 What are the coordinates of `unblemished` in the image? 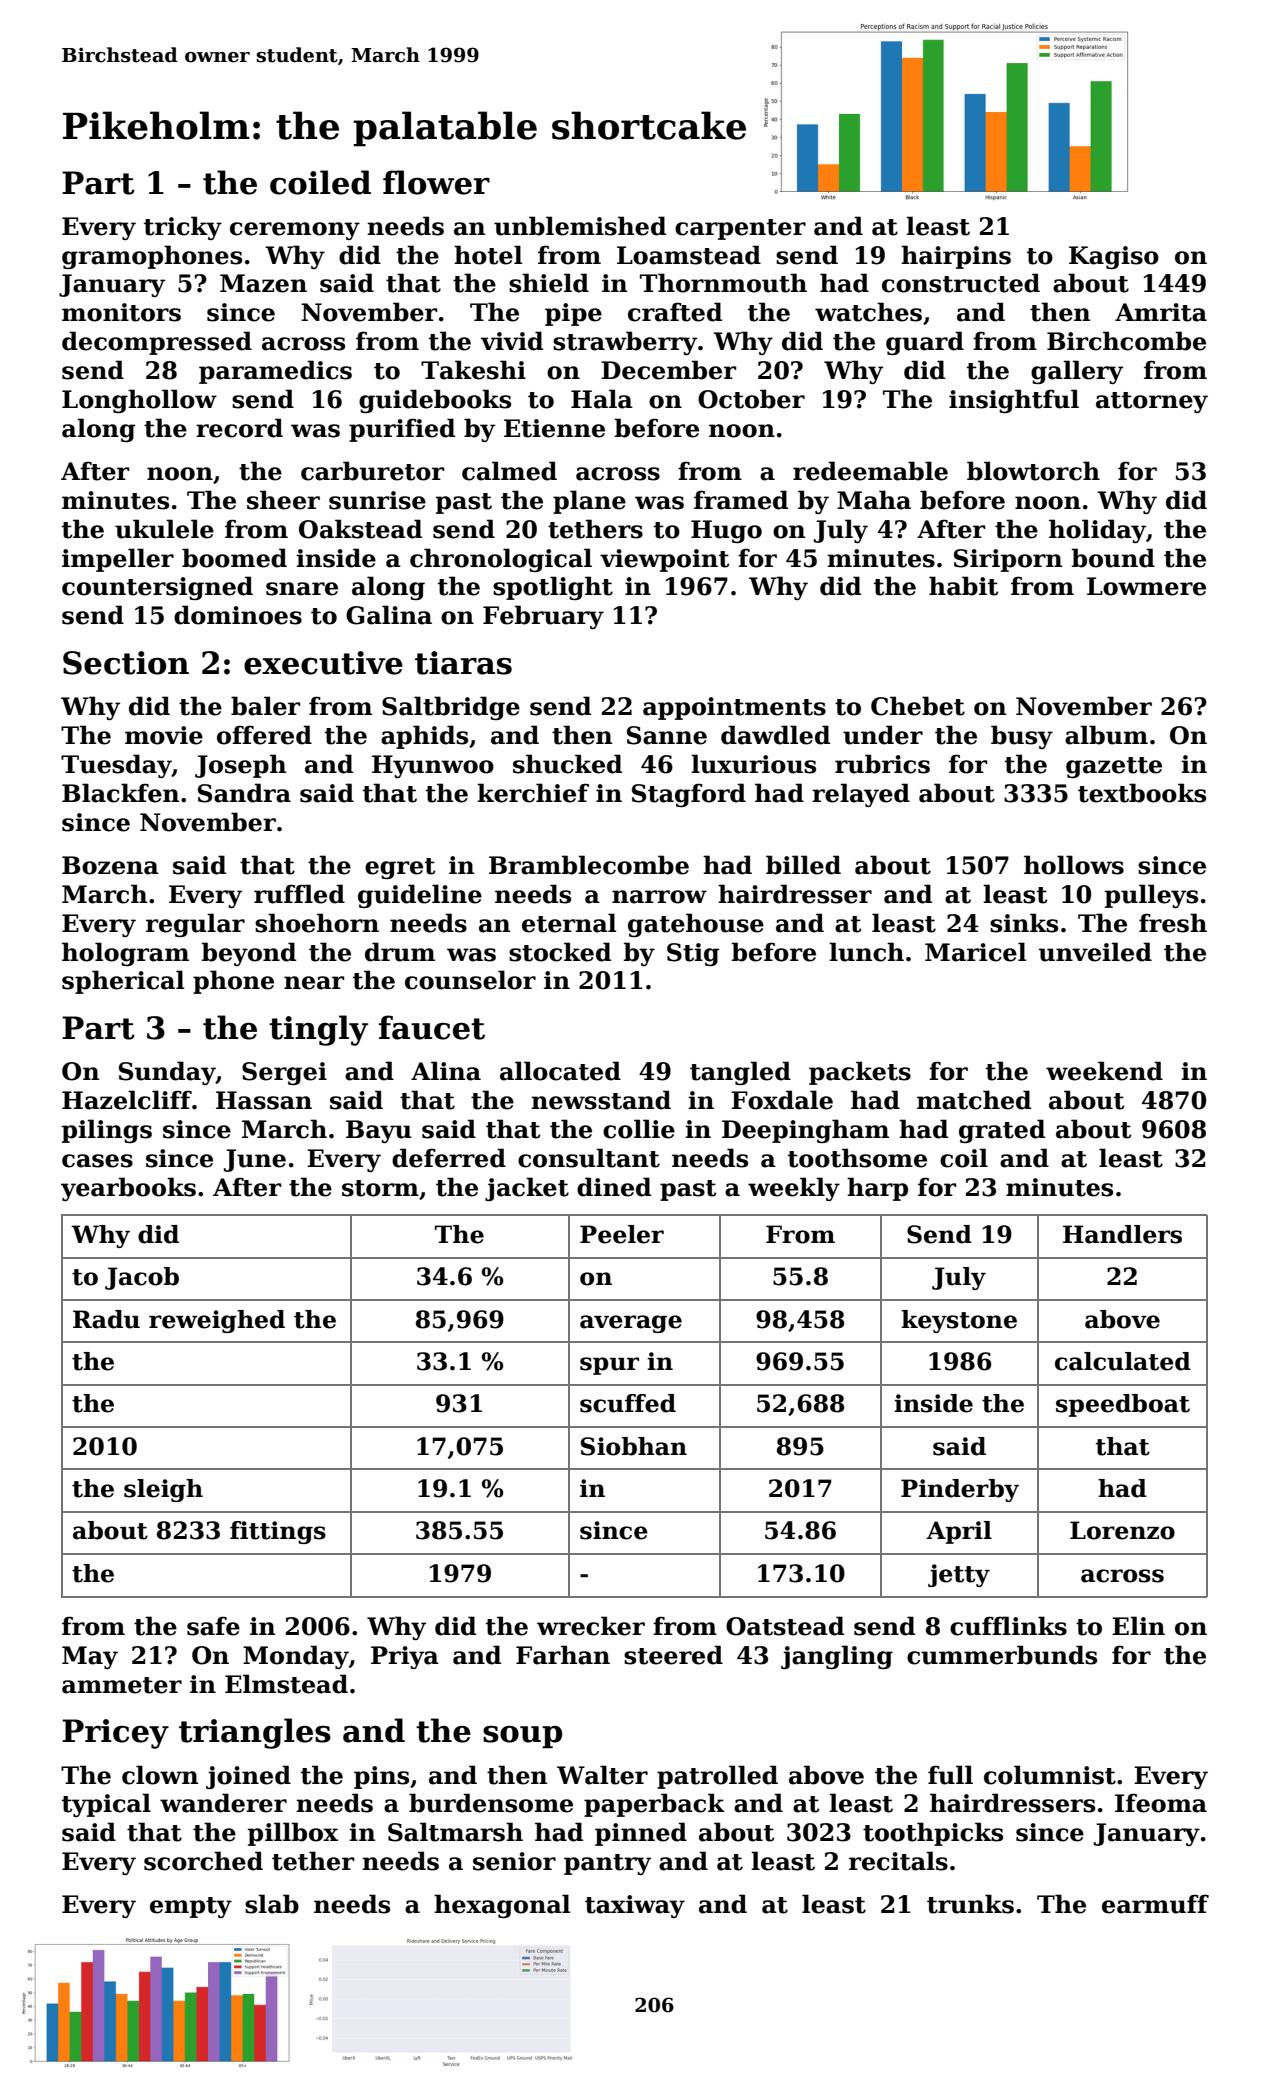 It's located at (580, 226).
